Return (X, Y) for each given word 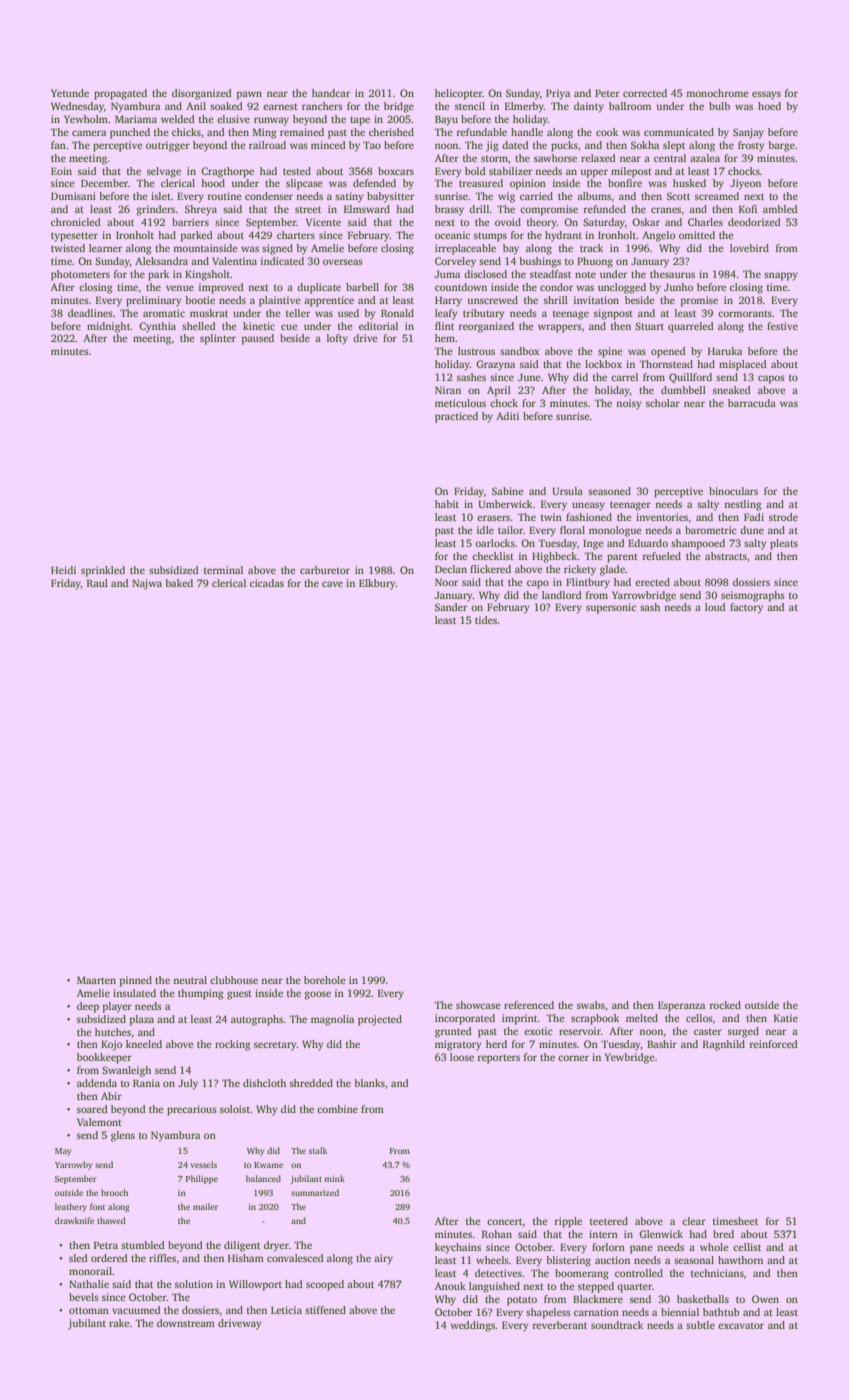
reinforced (773, 1044)
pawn (249, 95)
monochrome (717, 93)
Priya (558, 94)
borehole (325, 980)
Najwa (147, 584)
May (63, 1152)
